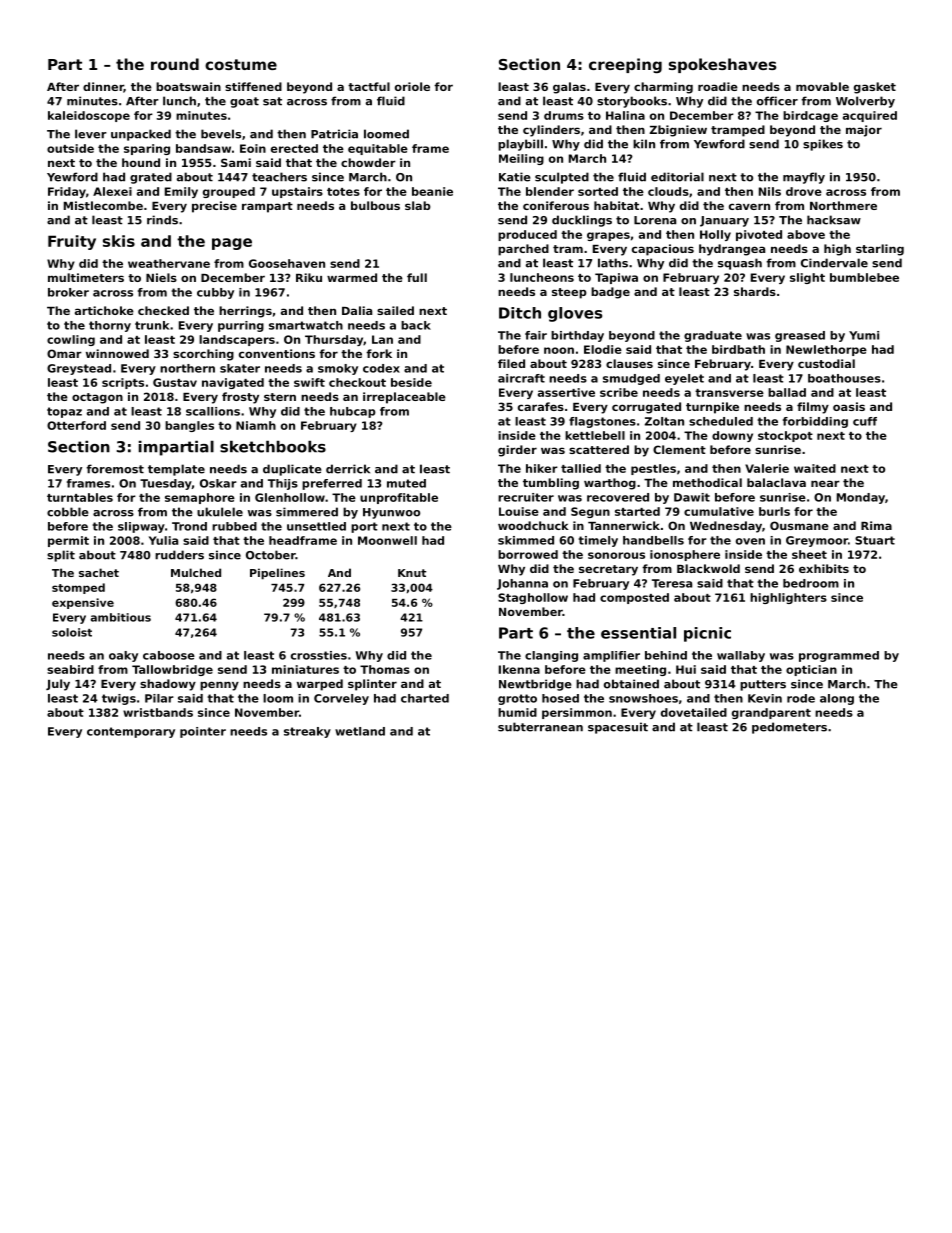 This screenshot has width=952, height=1233. What do you see at coordinates (811, 583) in the screenshot?
I see `bedroom` at bounding box center [811, 583].
